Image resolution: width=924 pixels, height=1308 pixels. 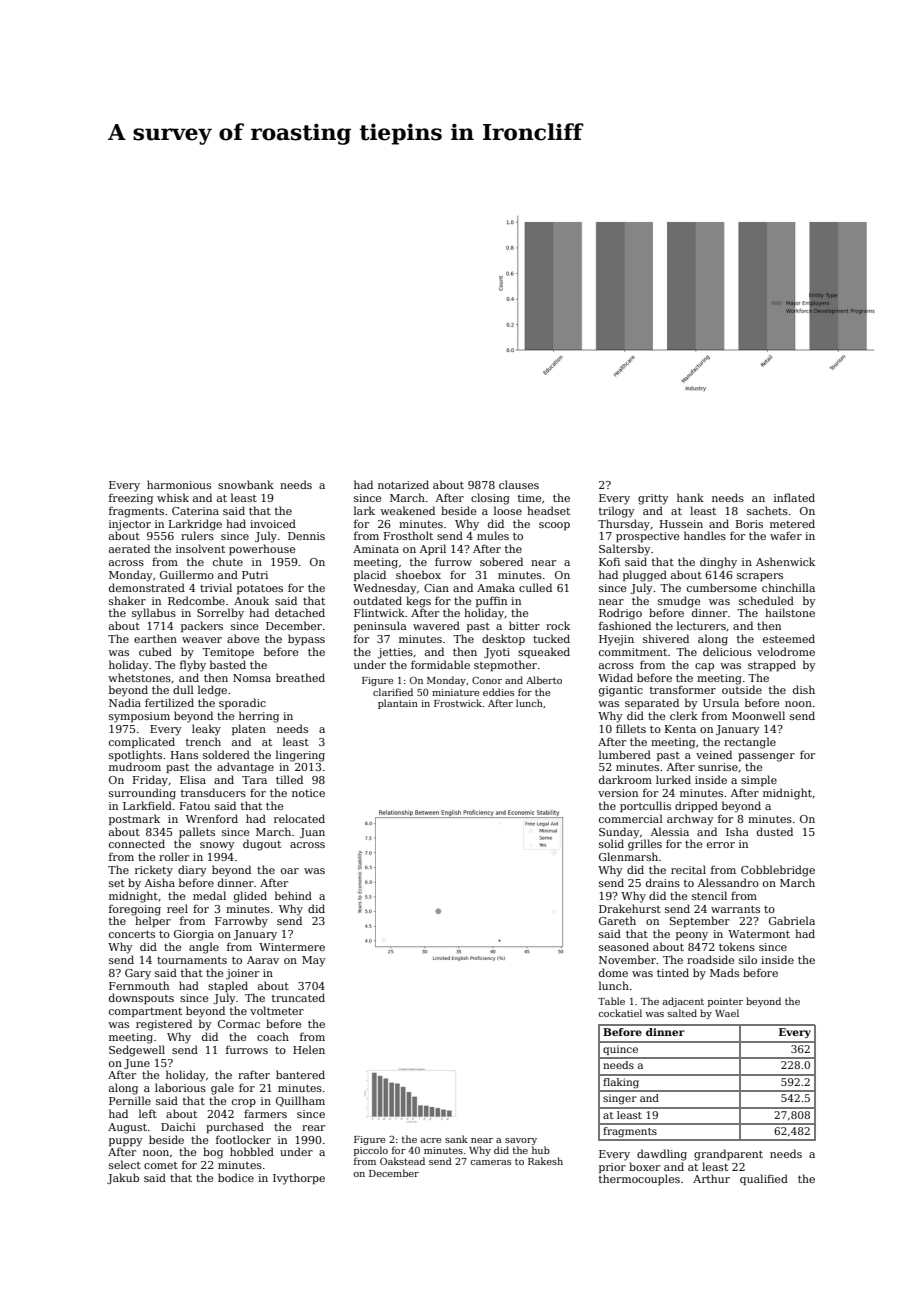 What do you see at coordinates (714, 754) in the screenshot?
I see `veined` at bounding box center [714, 754].
